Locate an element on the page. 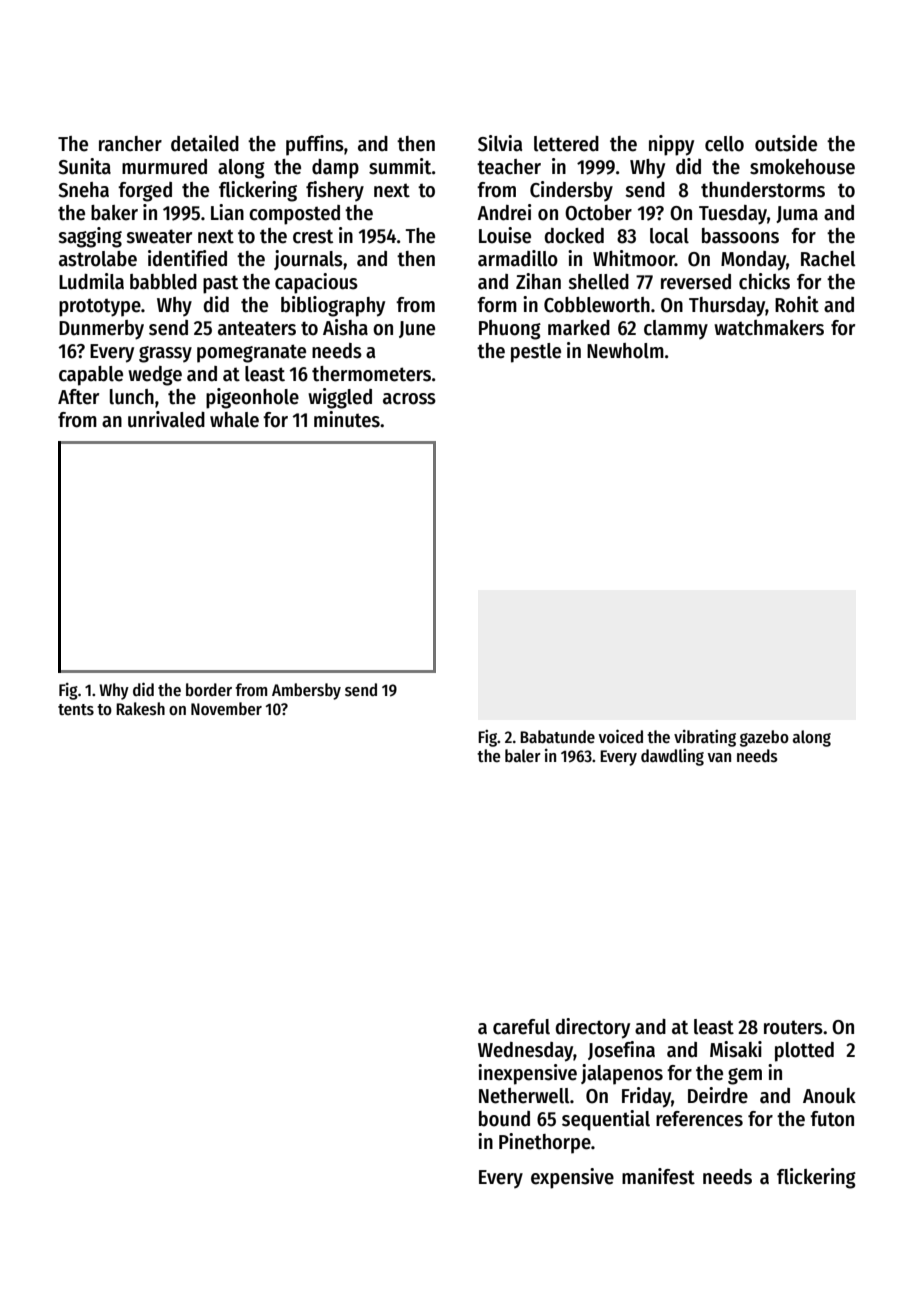 The image size is (914, 1297). voiced is located at coordinates (621, 736).
